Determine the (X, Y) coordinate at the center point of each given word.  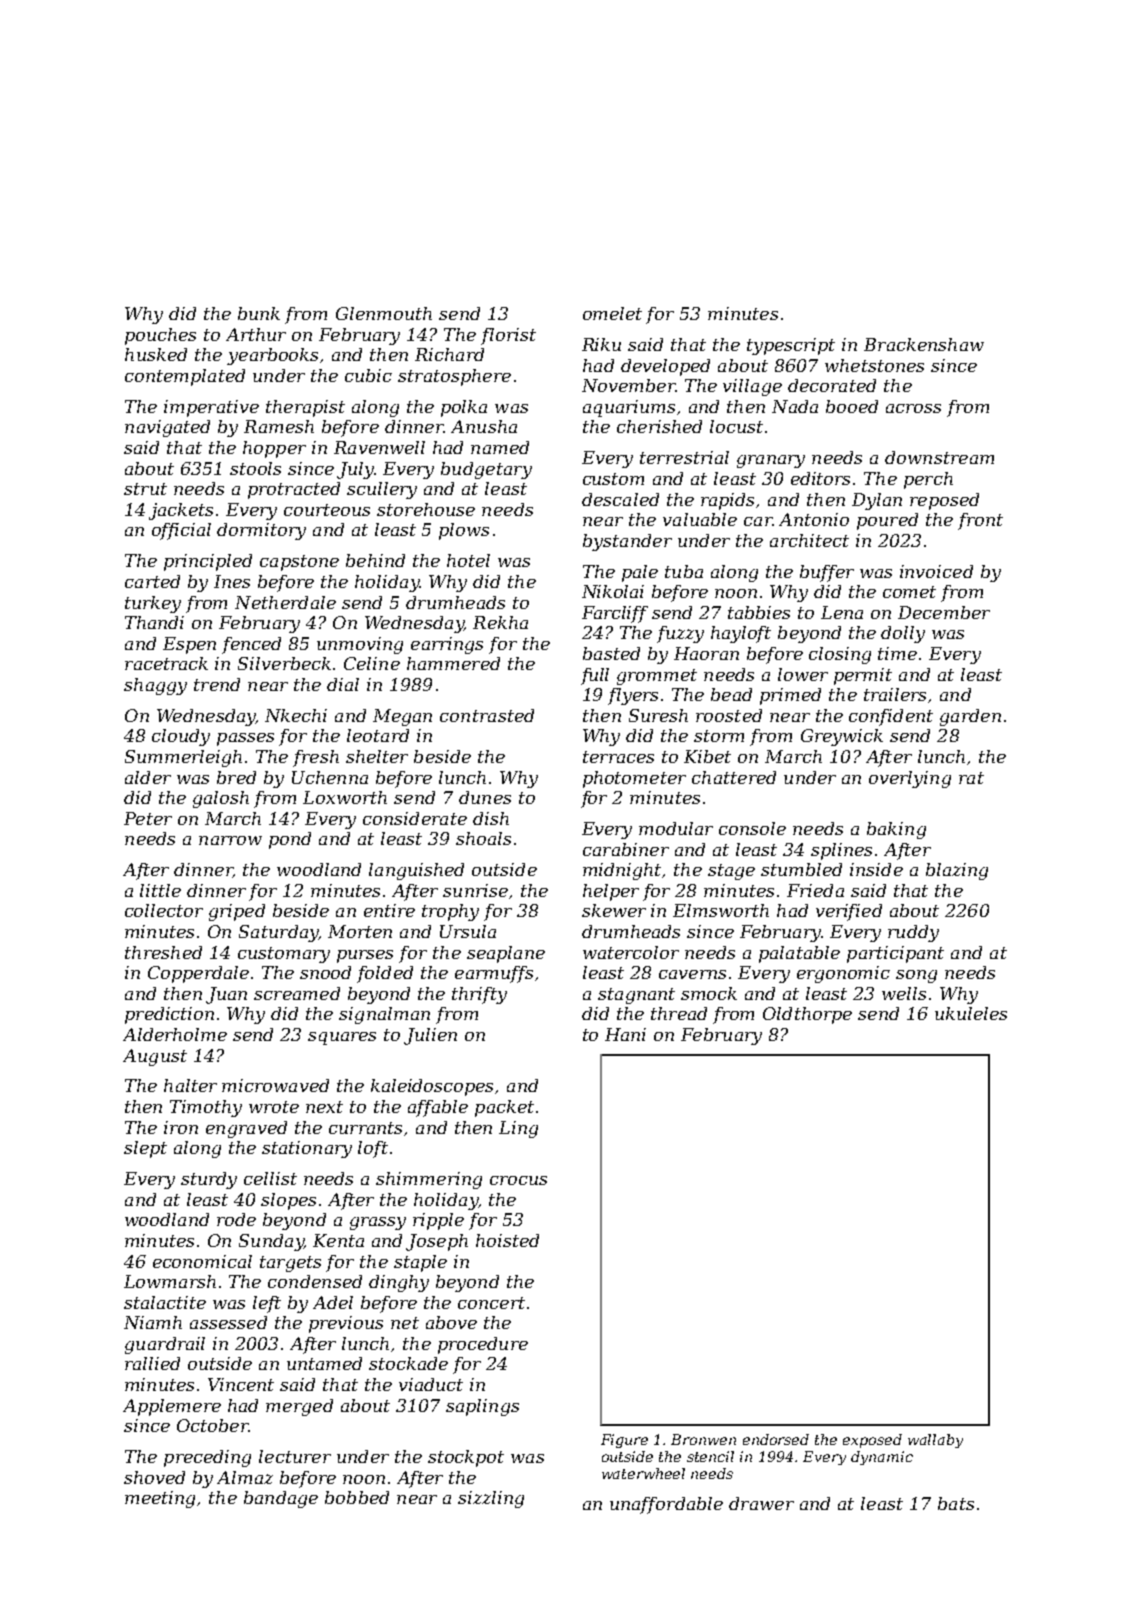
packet (504, 1108)
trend (217, 684)
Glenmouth (384, 313)
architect (809, 540)
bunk (259, 313)
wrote (274, 1107)
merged (299, 1407)
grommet (657, 677)
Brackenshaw (924, 344)
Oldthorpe (807, 1015)
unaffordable (666, 1505)
